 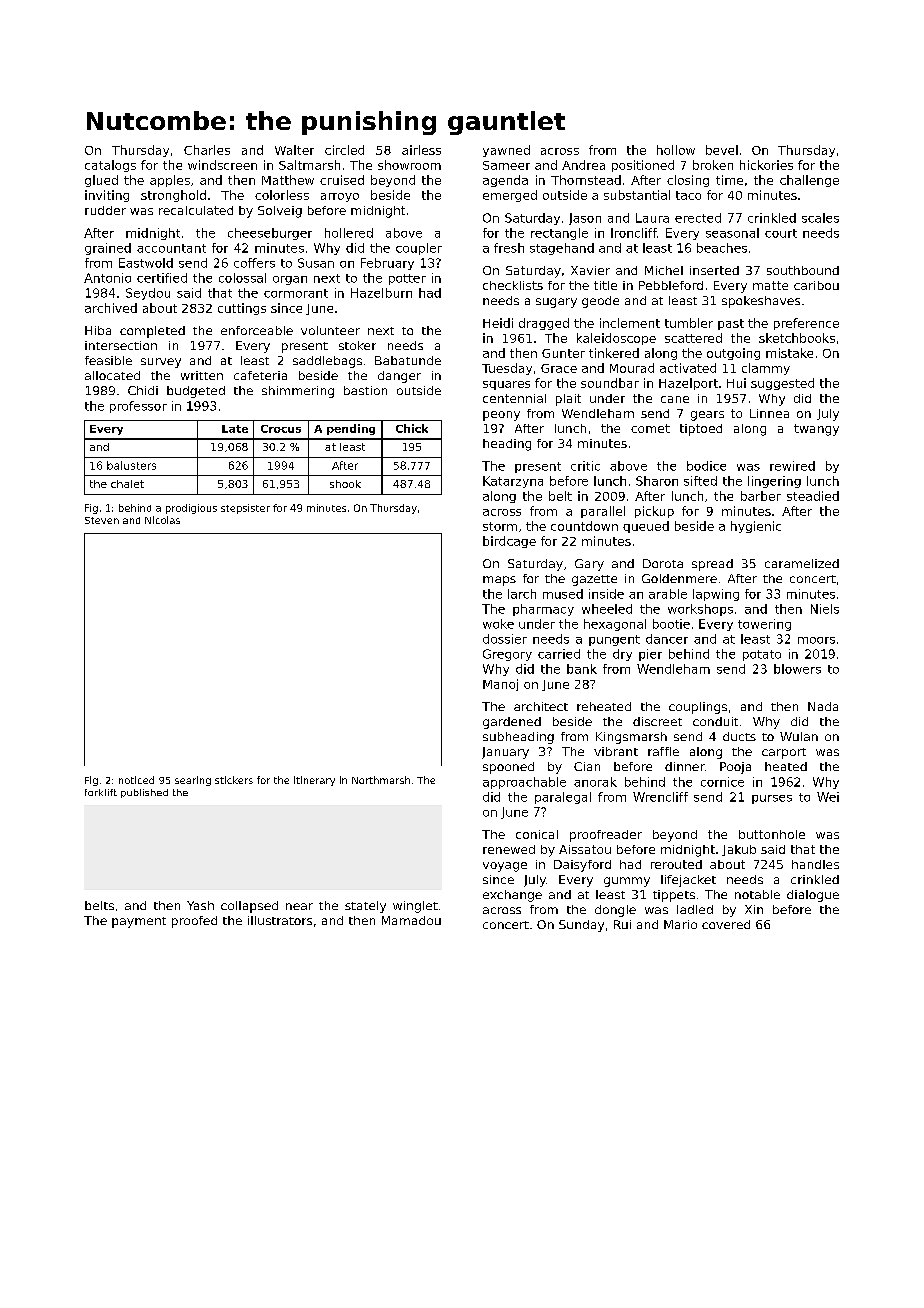 I want to click on Mamadou, so click(x=411, y=920).
